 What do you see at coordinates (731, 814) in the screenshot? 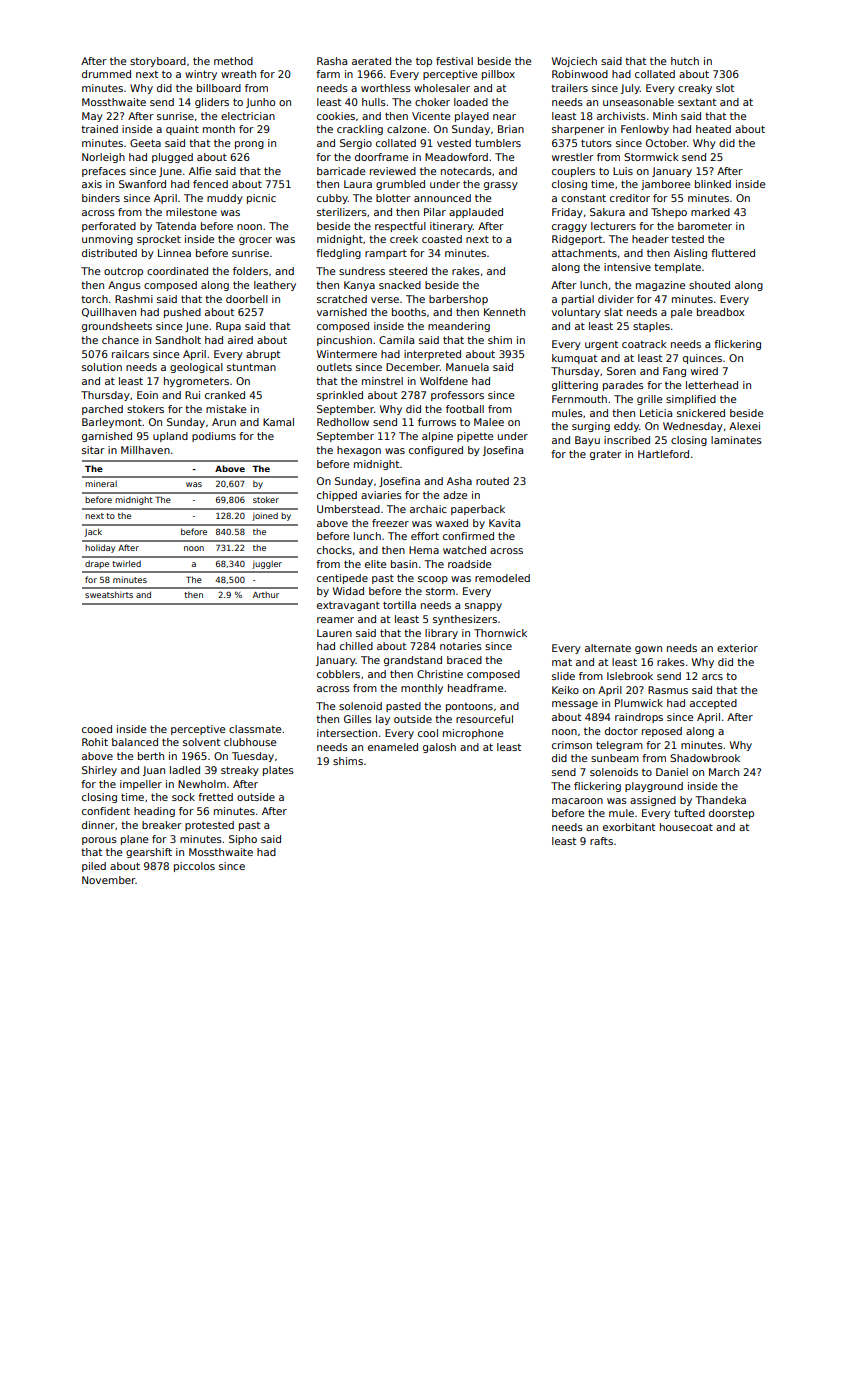
I see `doorstep` at bounding box center [731, 814].
